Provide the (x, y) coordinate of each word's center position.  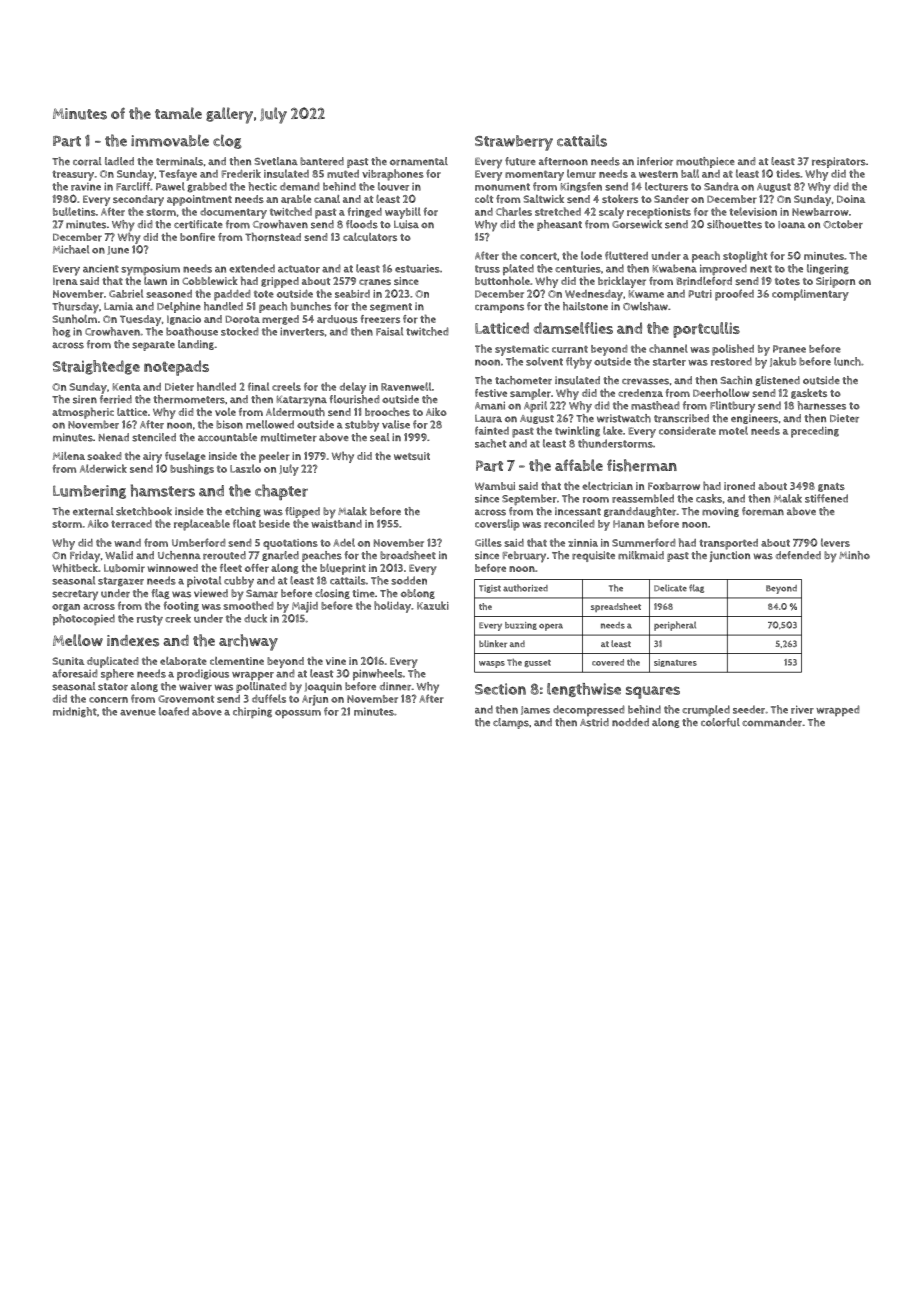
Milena (69, 456)
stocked (240, 331)
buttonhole (502, 280)
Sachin (736, 380)
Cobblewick (210, 280)
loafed (174, 711)
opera (551, 627)
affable (579, 465)
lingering (828, 269)
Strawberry (514, 143)
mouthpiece (705, 162)
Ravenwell (406, 386)
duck (255, 618)
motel (733, 430)
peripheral (675, 626)
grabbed (207, 187)
